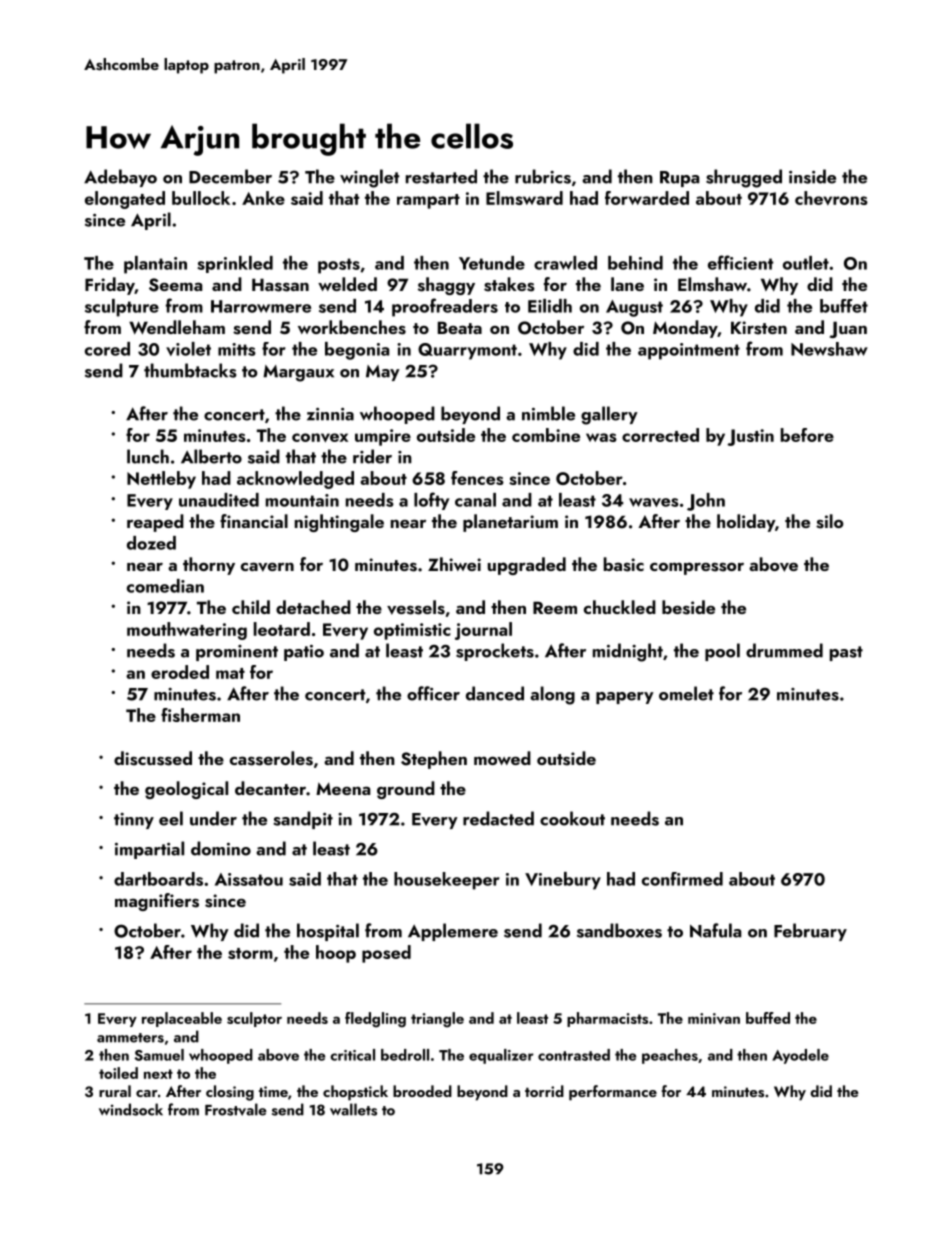 The width and height of the screenshot is (952, 1233). What do you see at coordinates (829, 349) in the screenshot?
I see `Newshaw` at bounding box center [829, 349].
